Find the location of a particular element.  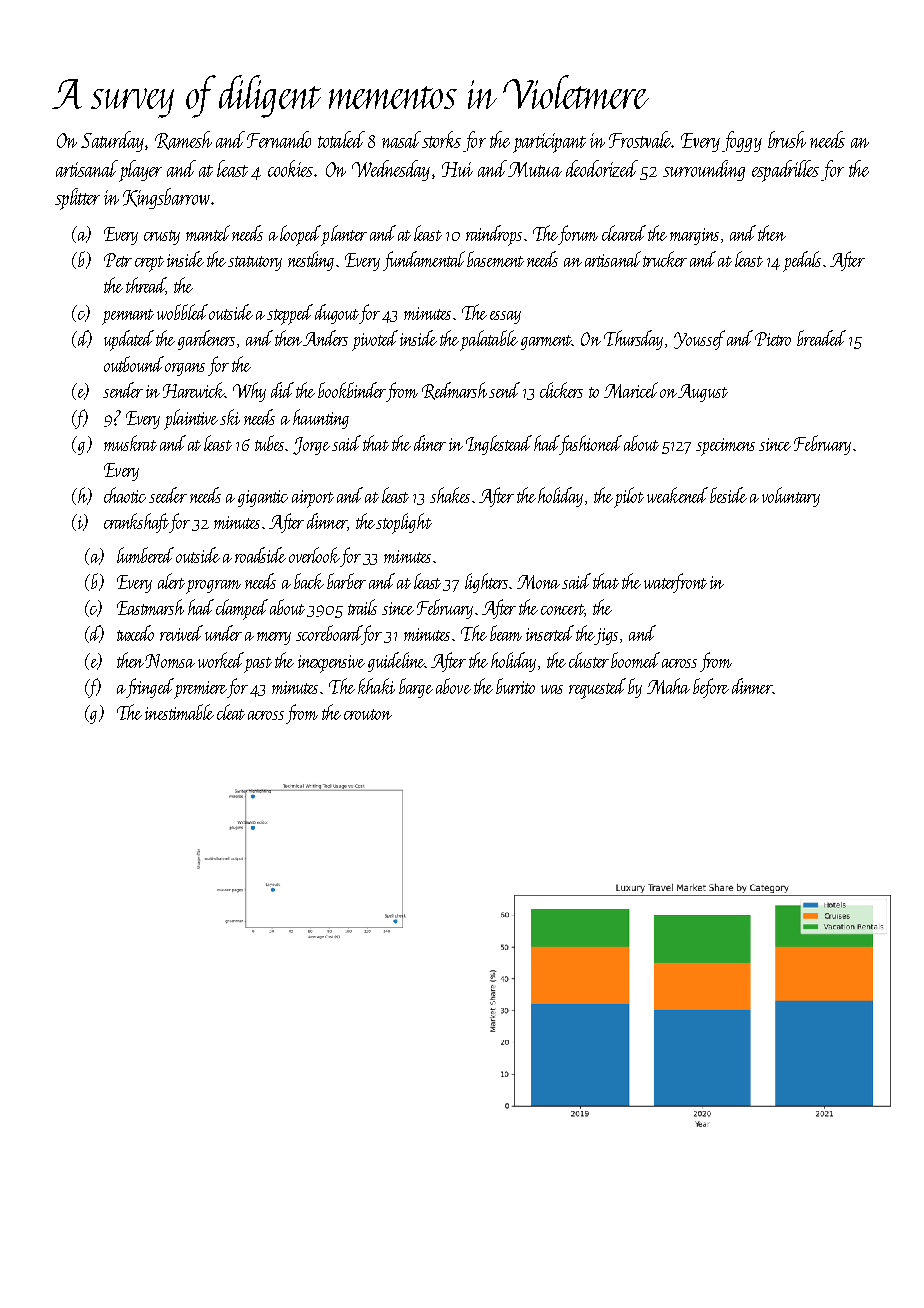

Harewick is located at coordinates (194, 390).
